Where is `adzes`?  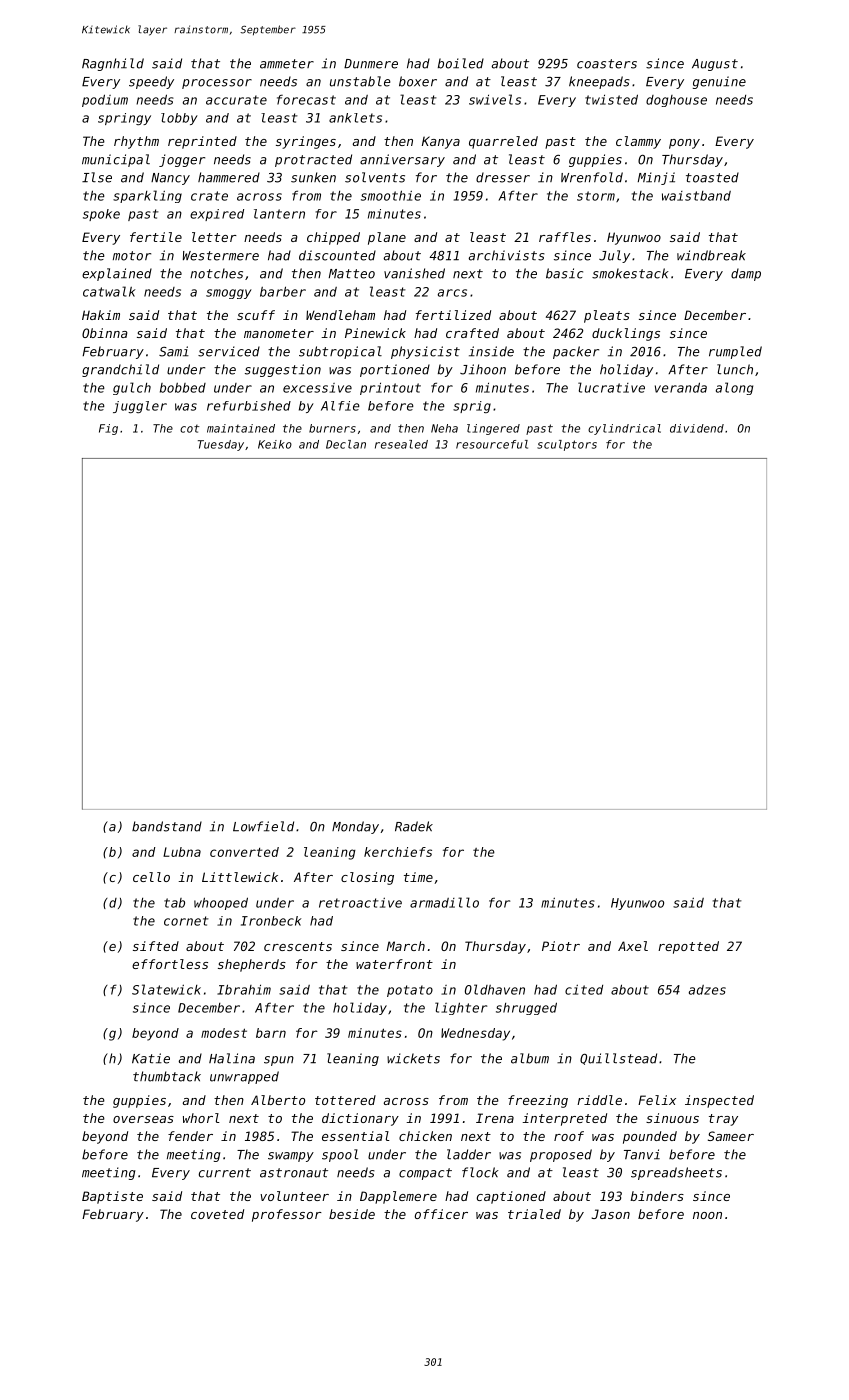 adzes is located at coordinates (707, 990).
